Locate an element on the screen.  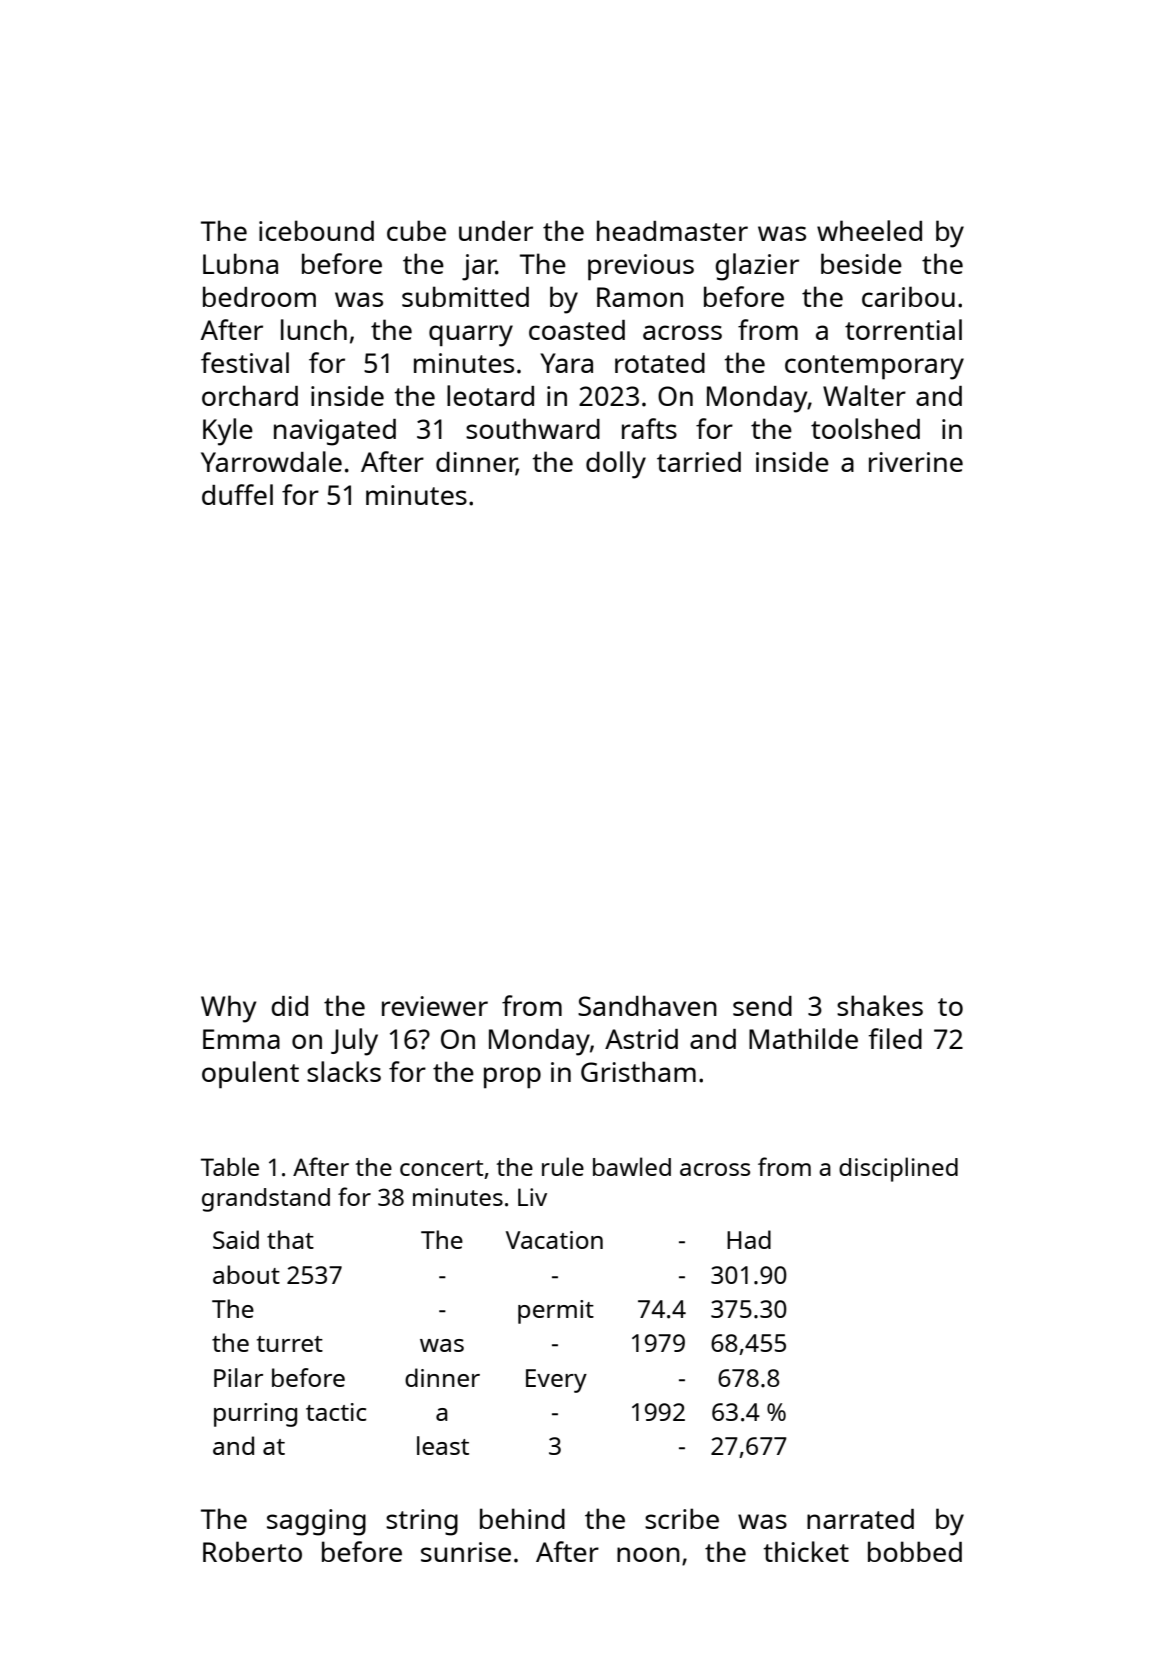
dolly is located at coordinates (616, 465).
